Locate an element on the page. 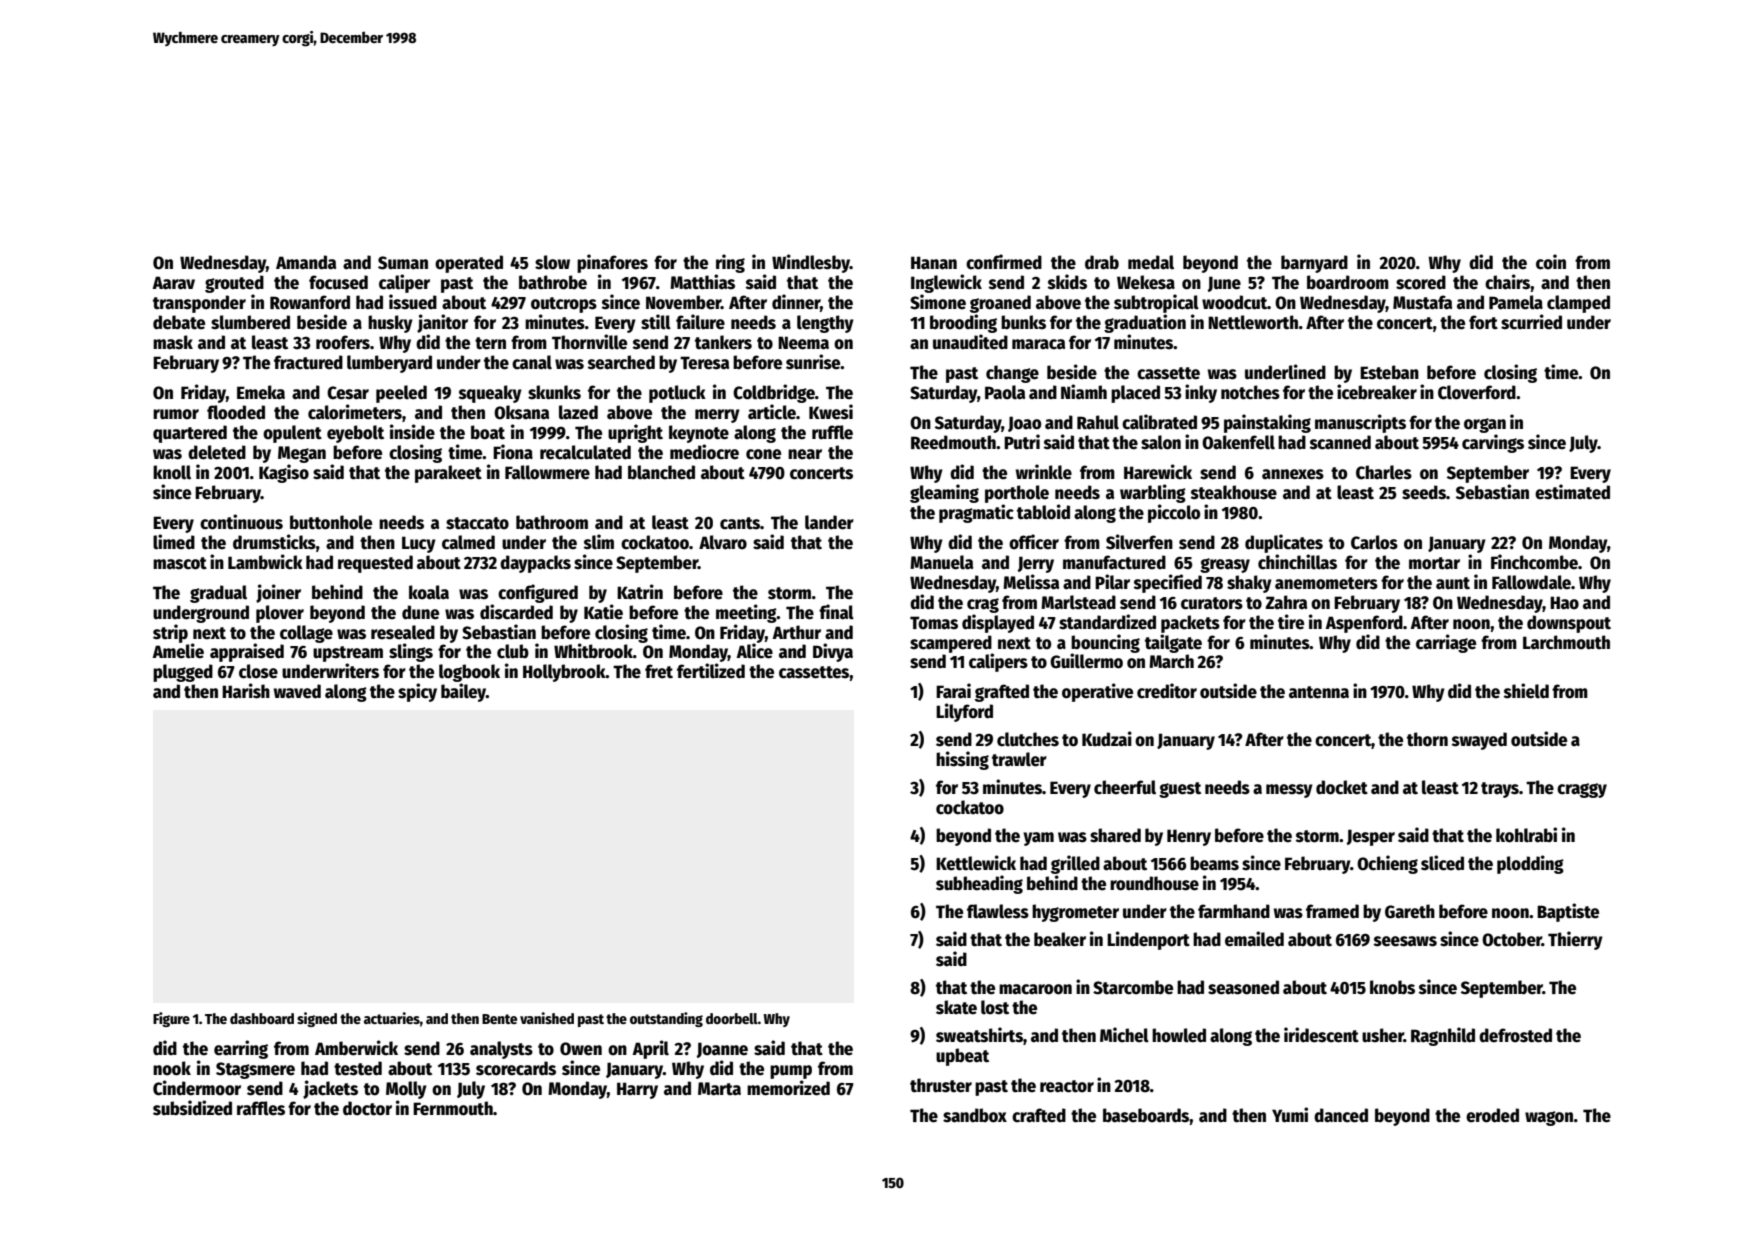  manuscripts is located at coordinates (1360, 423).
